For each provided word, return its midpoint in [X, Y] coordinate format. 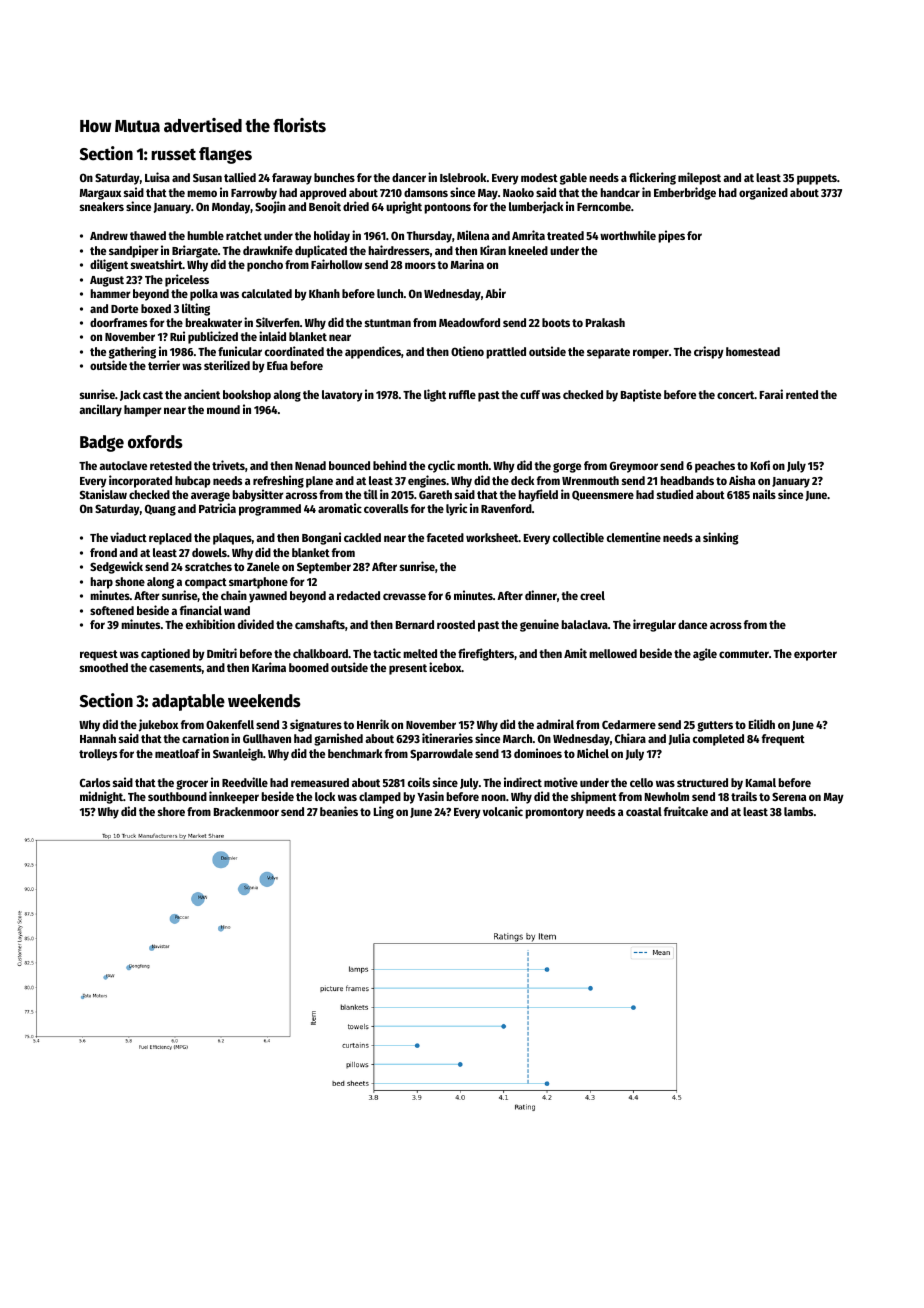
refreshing [278, 481]
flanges [225, 155]
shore [171, 811]
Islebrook [463, 177]
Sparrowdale [441, 755]
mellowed [613, 653]
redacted [358, 595]
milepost [699, 178]
